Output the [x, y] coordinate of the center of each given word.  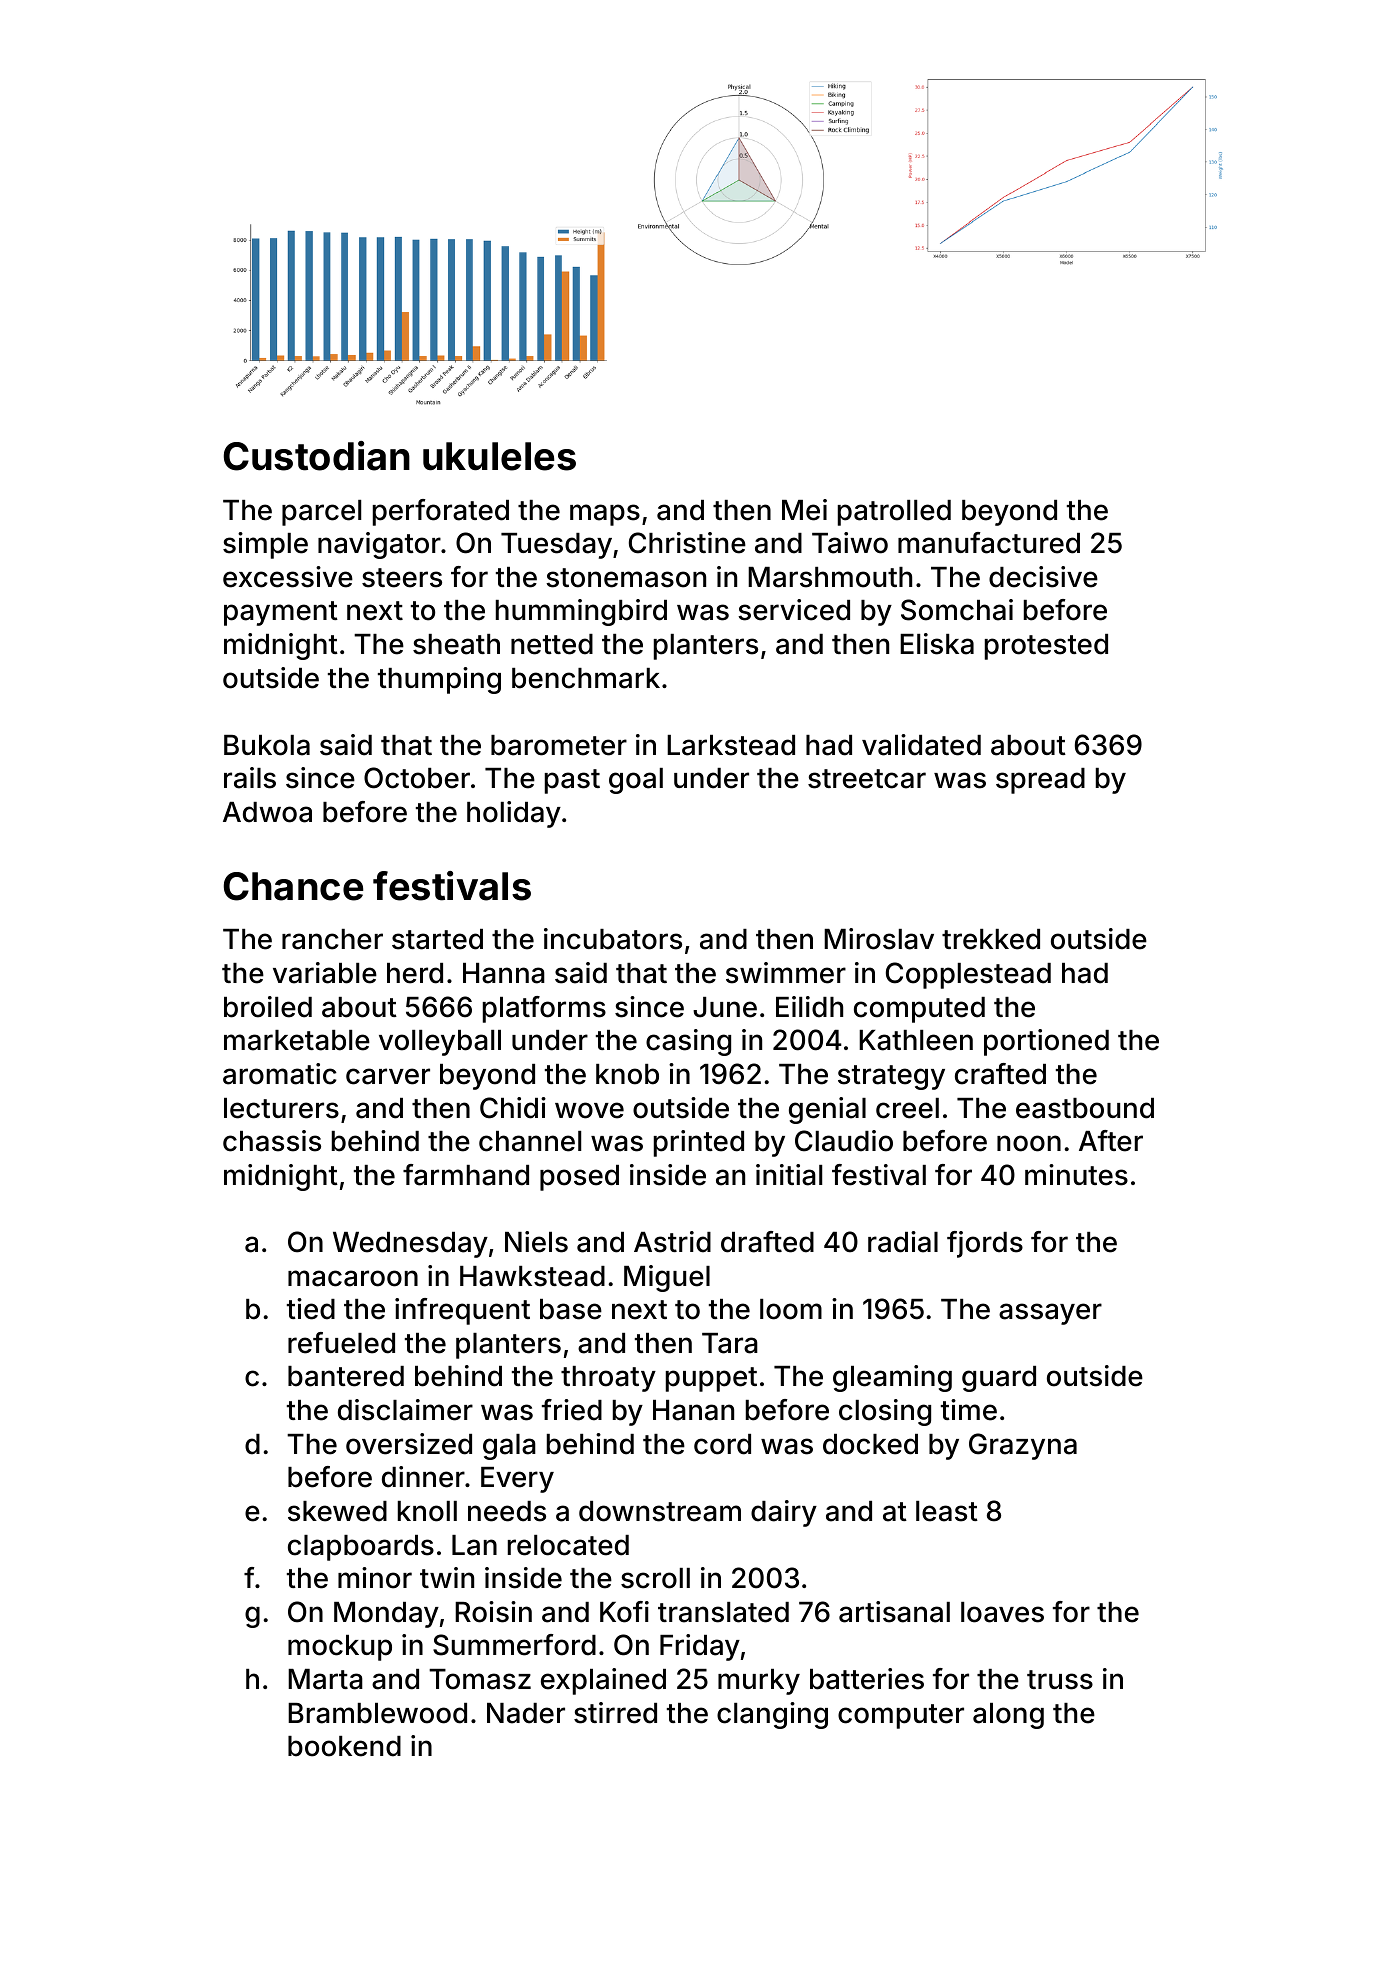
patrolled [894, 513]
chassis [272, 1141]
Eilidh [809, 1007]
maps [605, 515]
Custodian [317, 456]
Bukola [267, 745]
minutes [1076, 1175]
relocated [568, 1545]
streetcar [867, 779]
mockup [340, 1648]
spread [1040, 781]
